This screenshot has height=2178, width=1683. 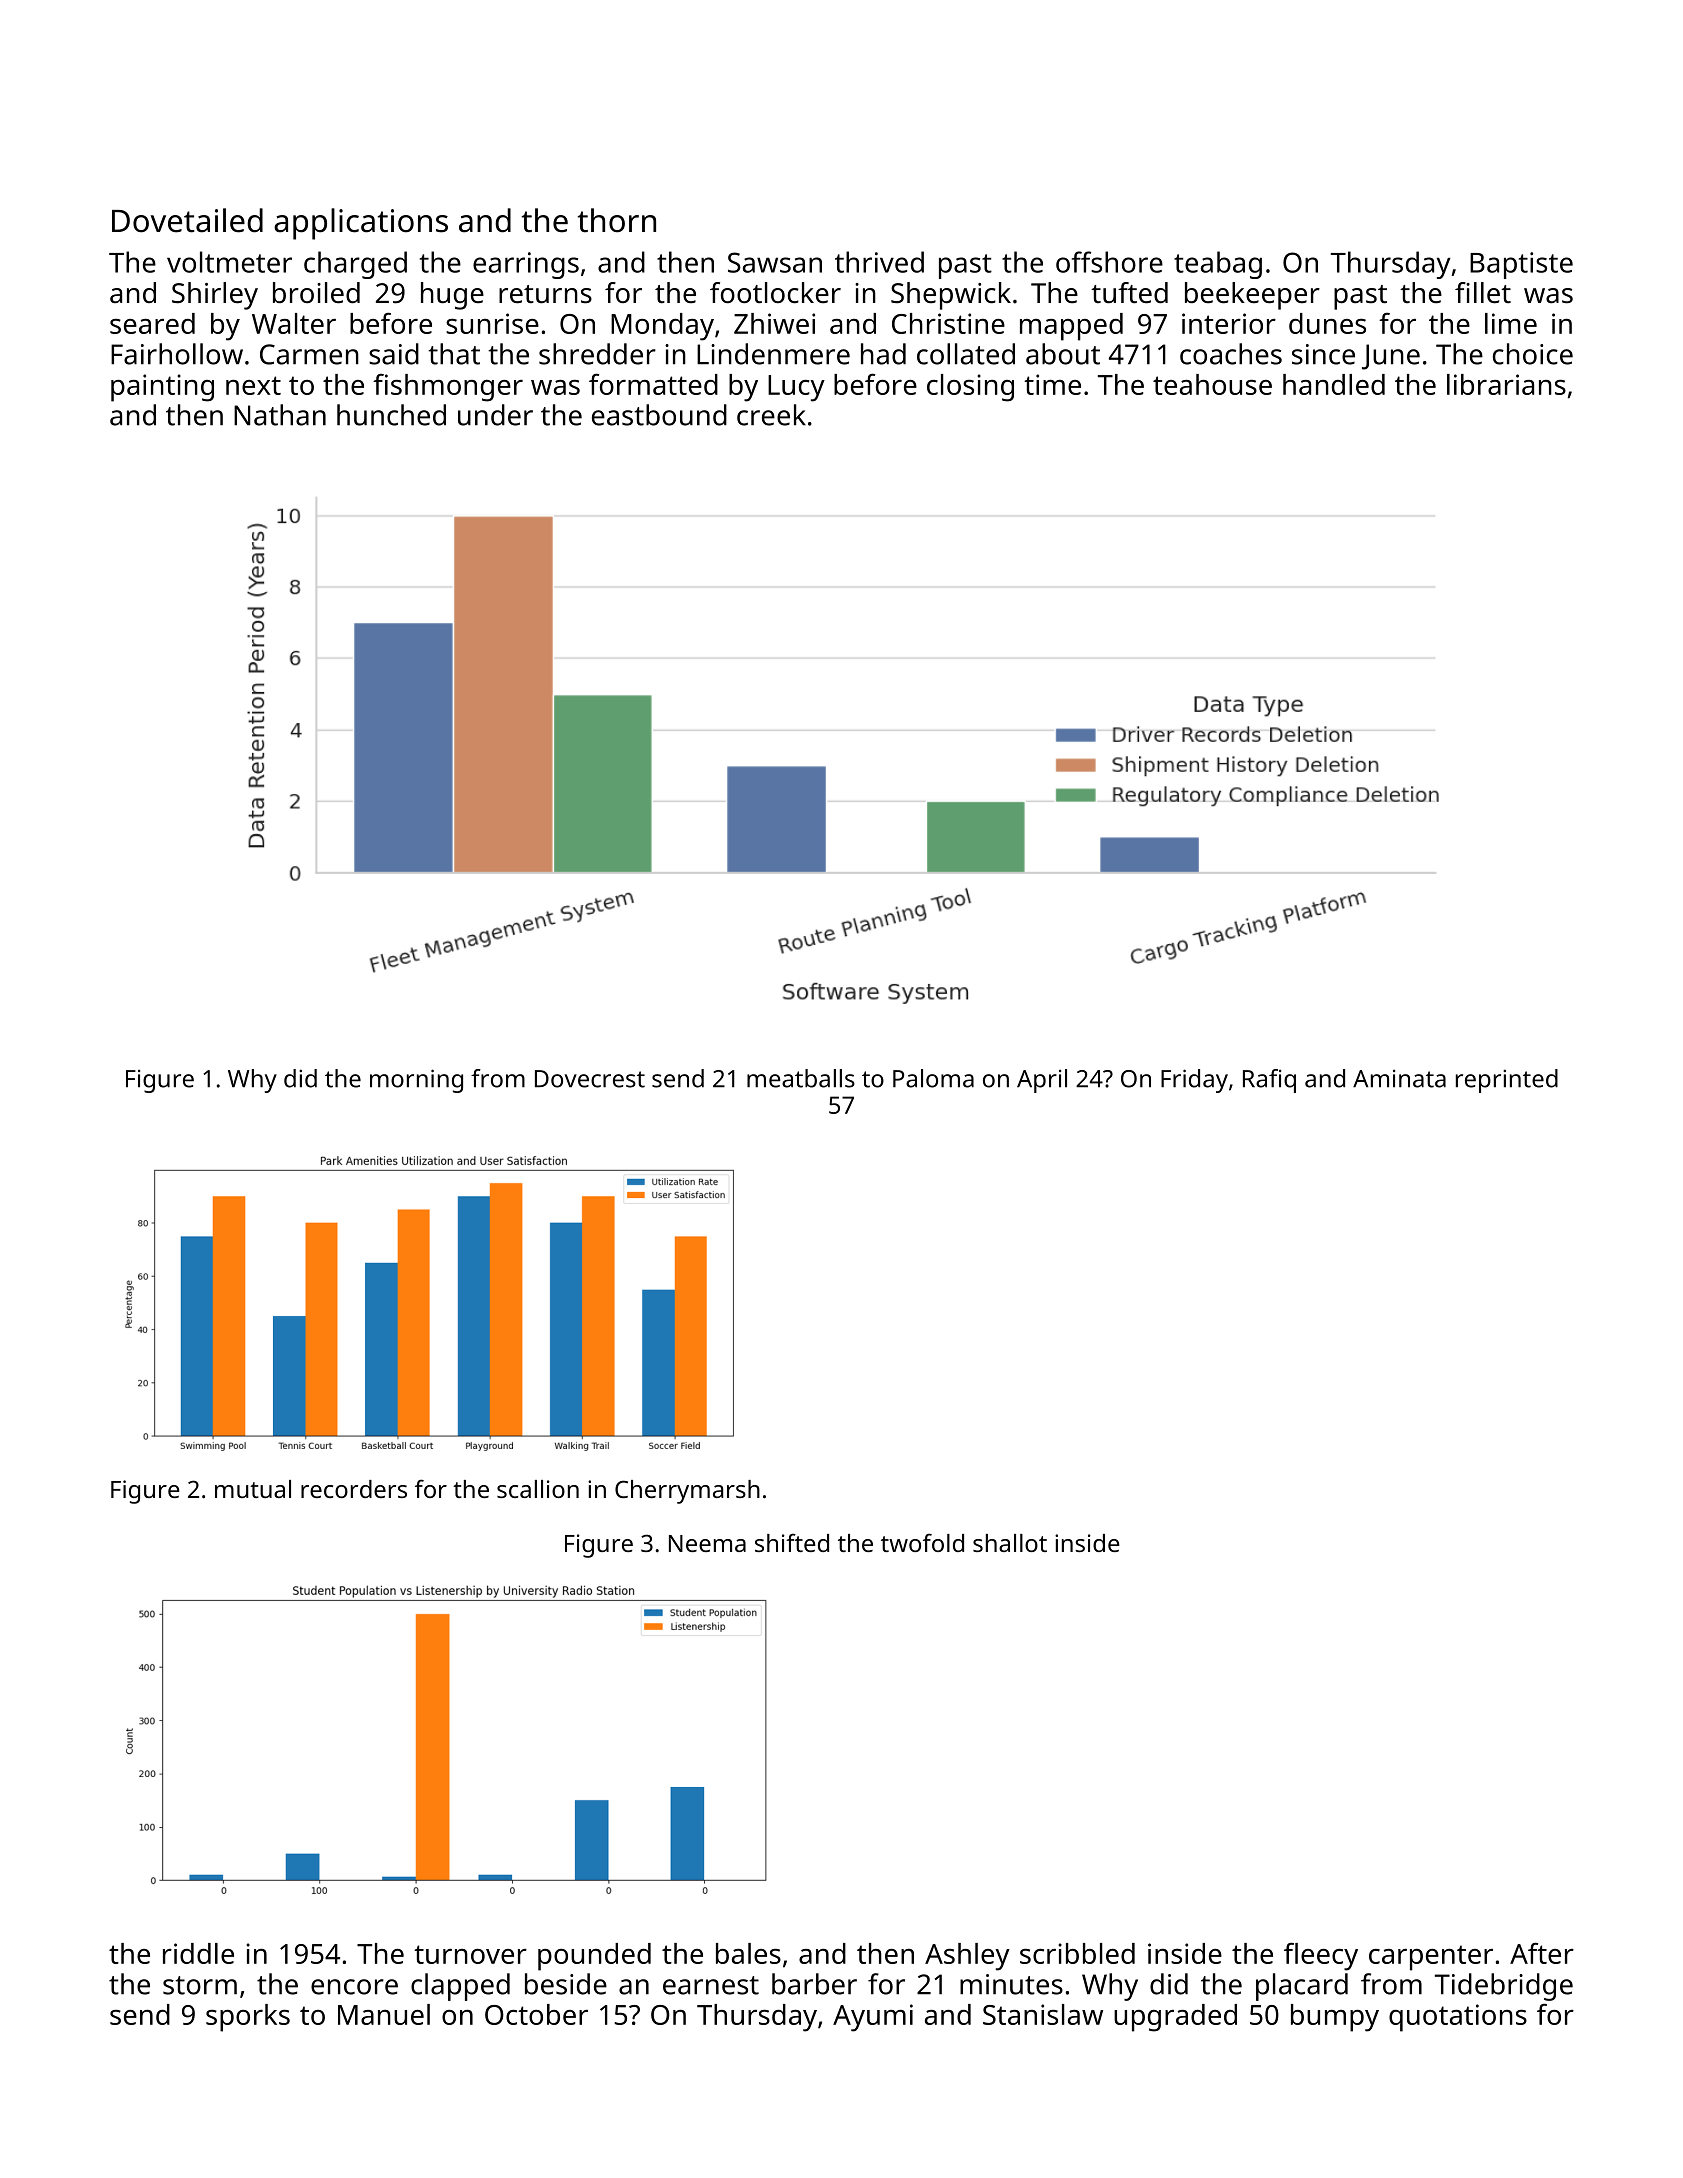 What do you see at coordinates (590, 1079) in the screenshot?
I see `Dovecrest` at bounding box center [590, 1079].
